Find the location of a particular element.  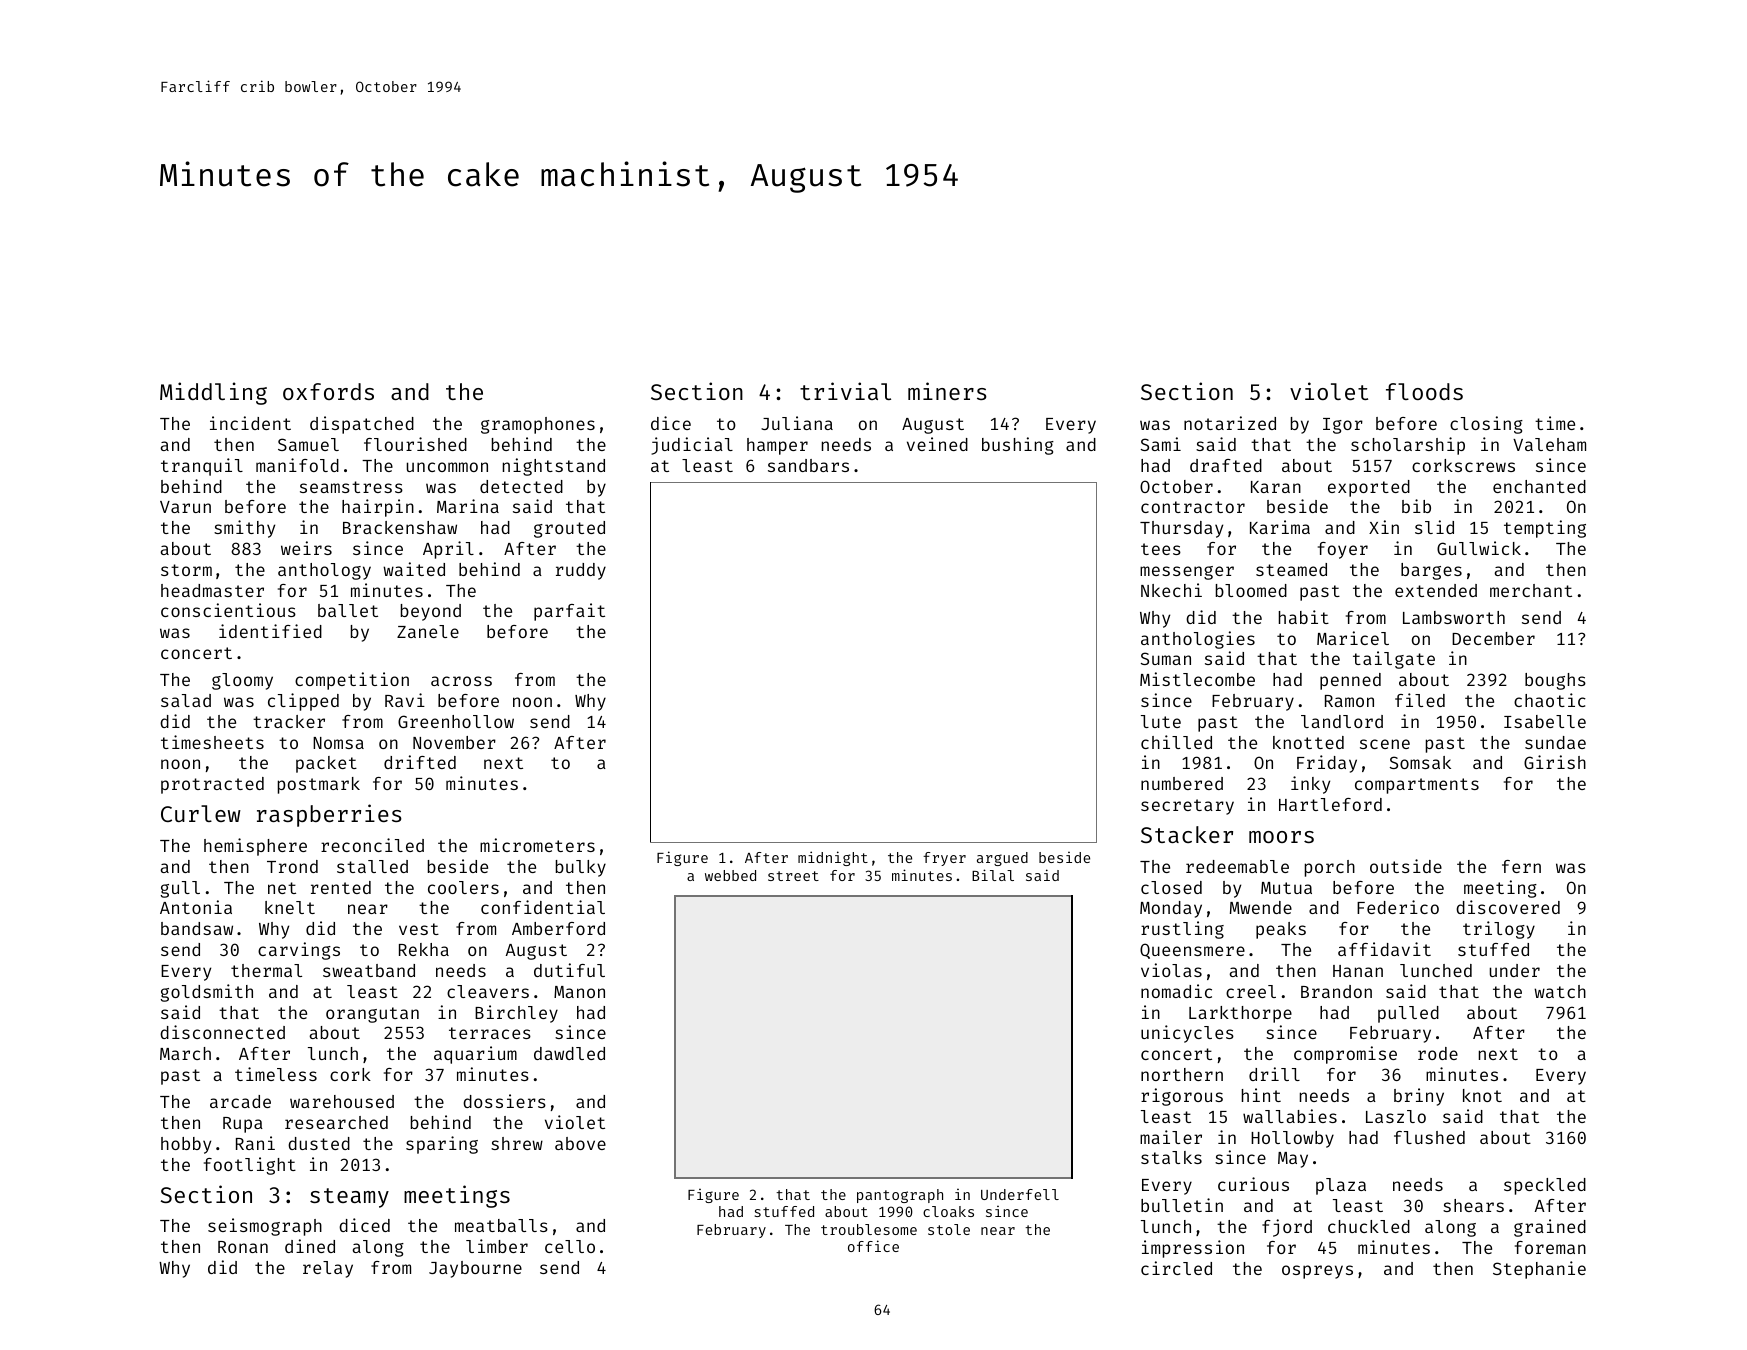

discovered is located at coordinates (1508, 907).
